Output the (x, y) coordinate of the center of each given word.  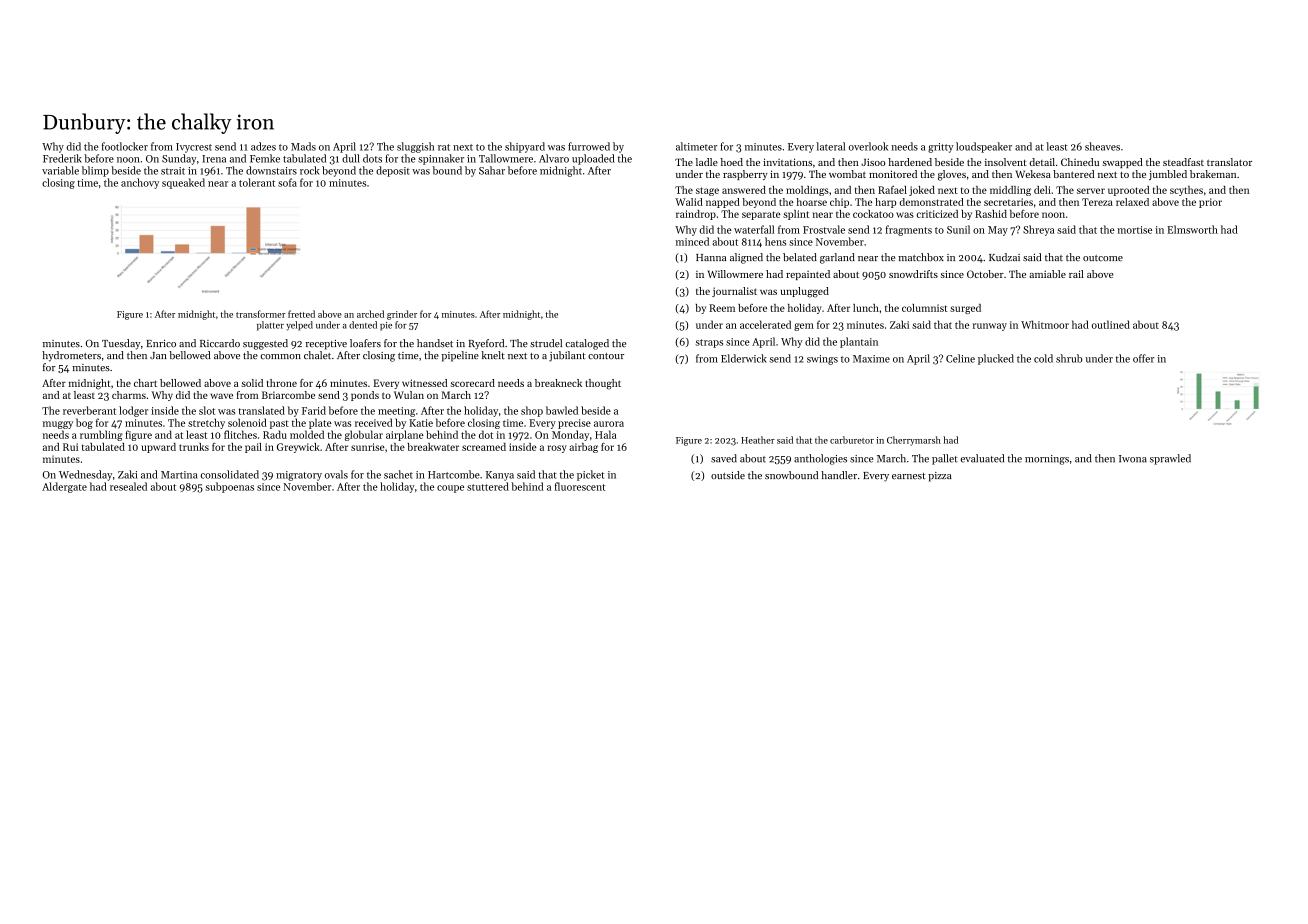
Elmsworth (1192, 229)
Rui (70, 447)
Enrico (161, 343)
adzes (263, 146)
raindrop (696, 215)
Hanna (711, 257)
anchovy (140, 183)
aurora (609, 424)
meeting (396, 412)
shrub (1069, 358)
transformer (261, 314)
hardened (910, 162)
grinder (402, 315)
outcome (1103, 258)
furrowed (589, 146)
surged (965, 309)
